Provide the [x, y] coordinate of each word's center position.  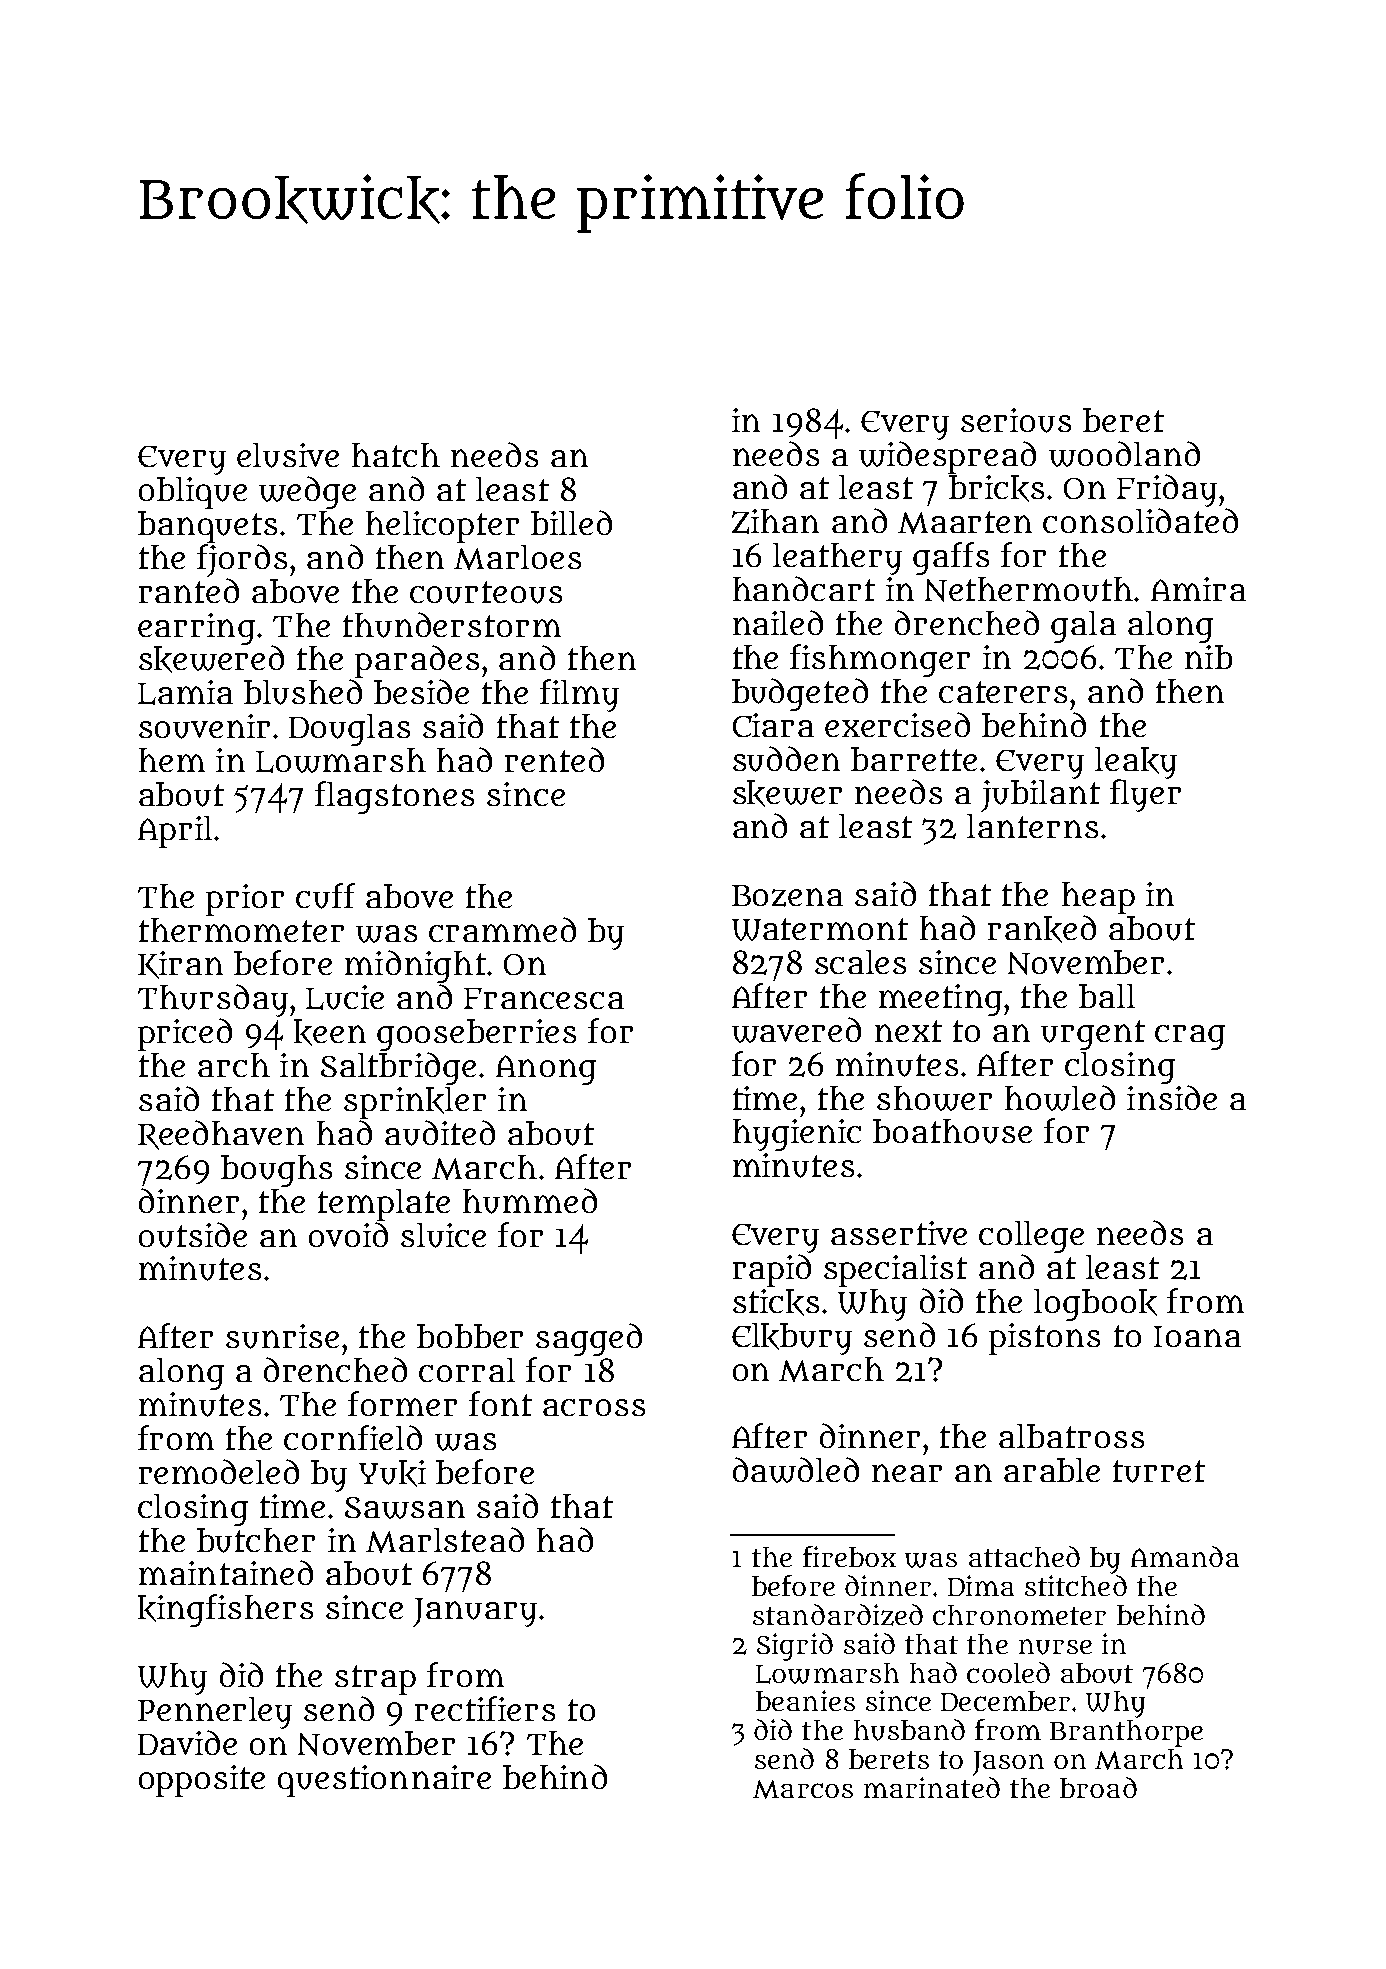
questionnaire [384, 1781]
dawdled [796, 1470]
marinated [932, 1787]
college [1031, 1237]
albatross [1071, 1436]
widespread [947, 457]
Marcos [803, 1789]
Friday [1167, 490]
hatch [396, 455]
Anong [546, 1070]
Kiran [180, 965]
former [402, 1403]
